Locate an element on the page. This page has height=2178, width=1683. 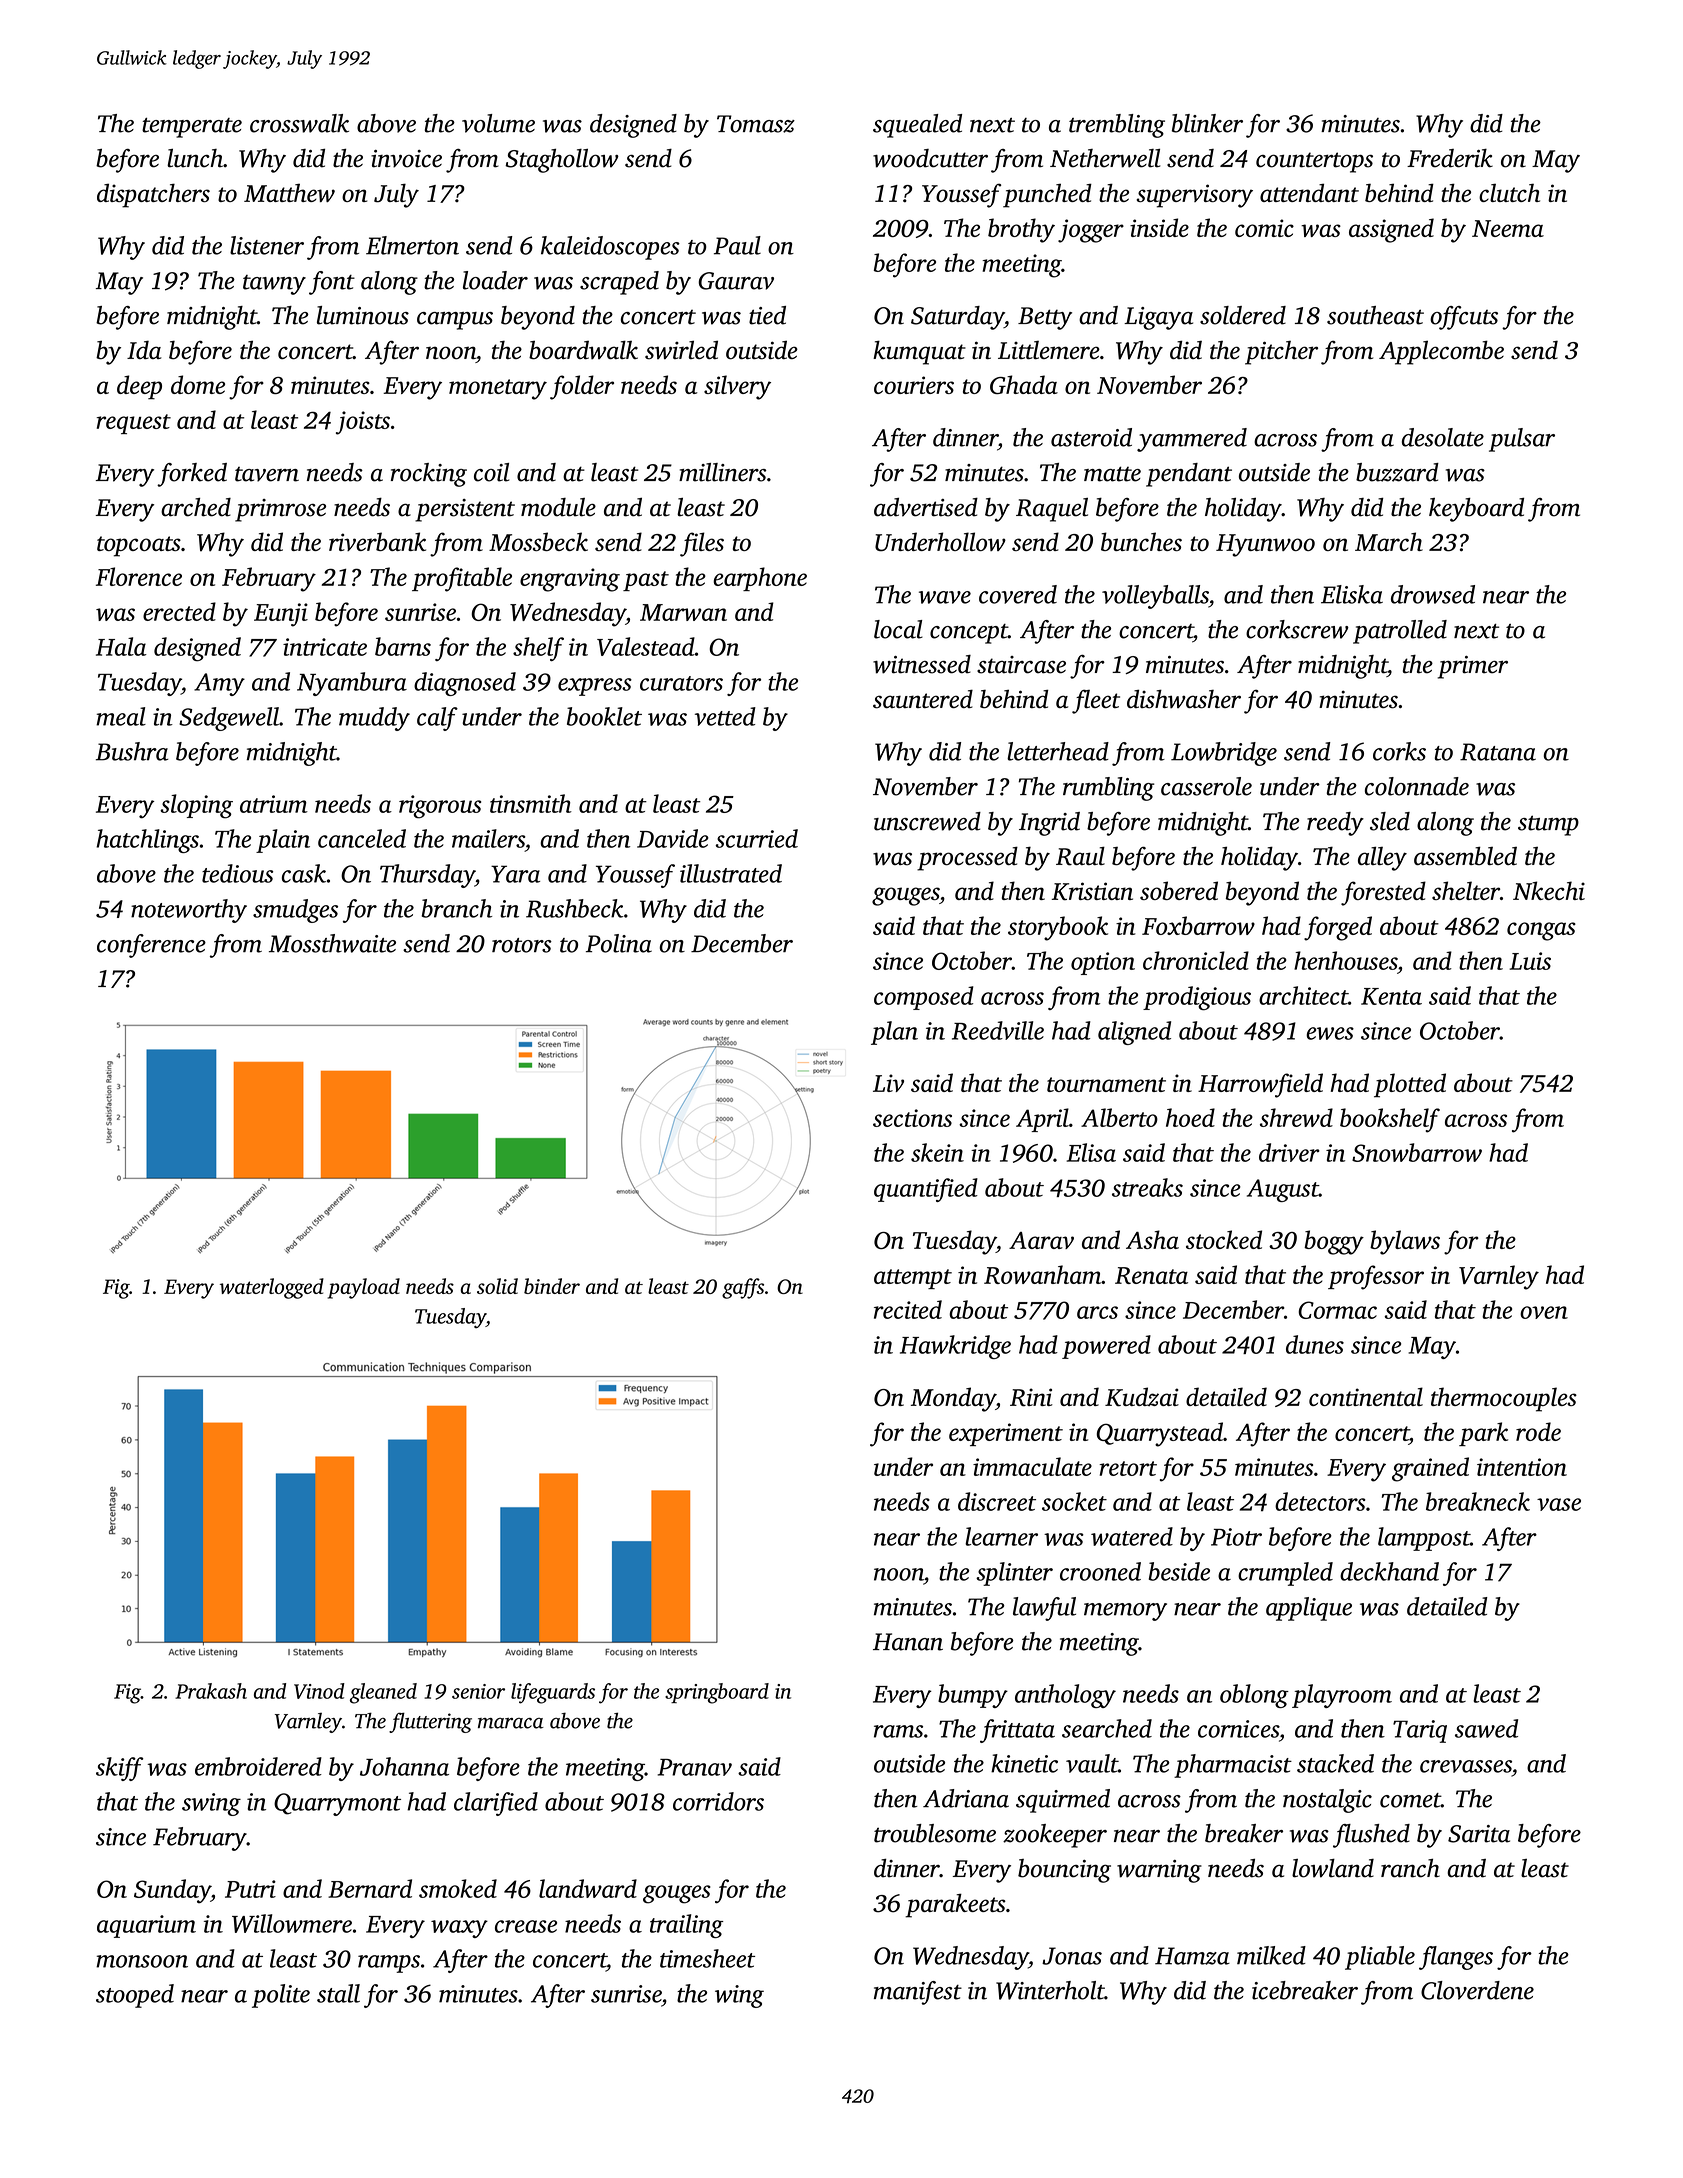
Polina is located at coordinates (619, 943).
